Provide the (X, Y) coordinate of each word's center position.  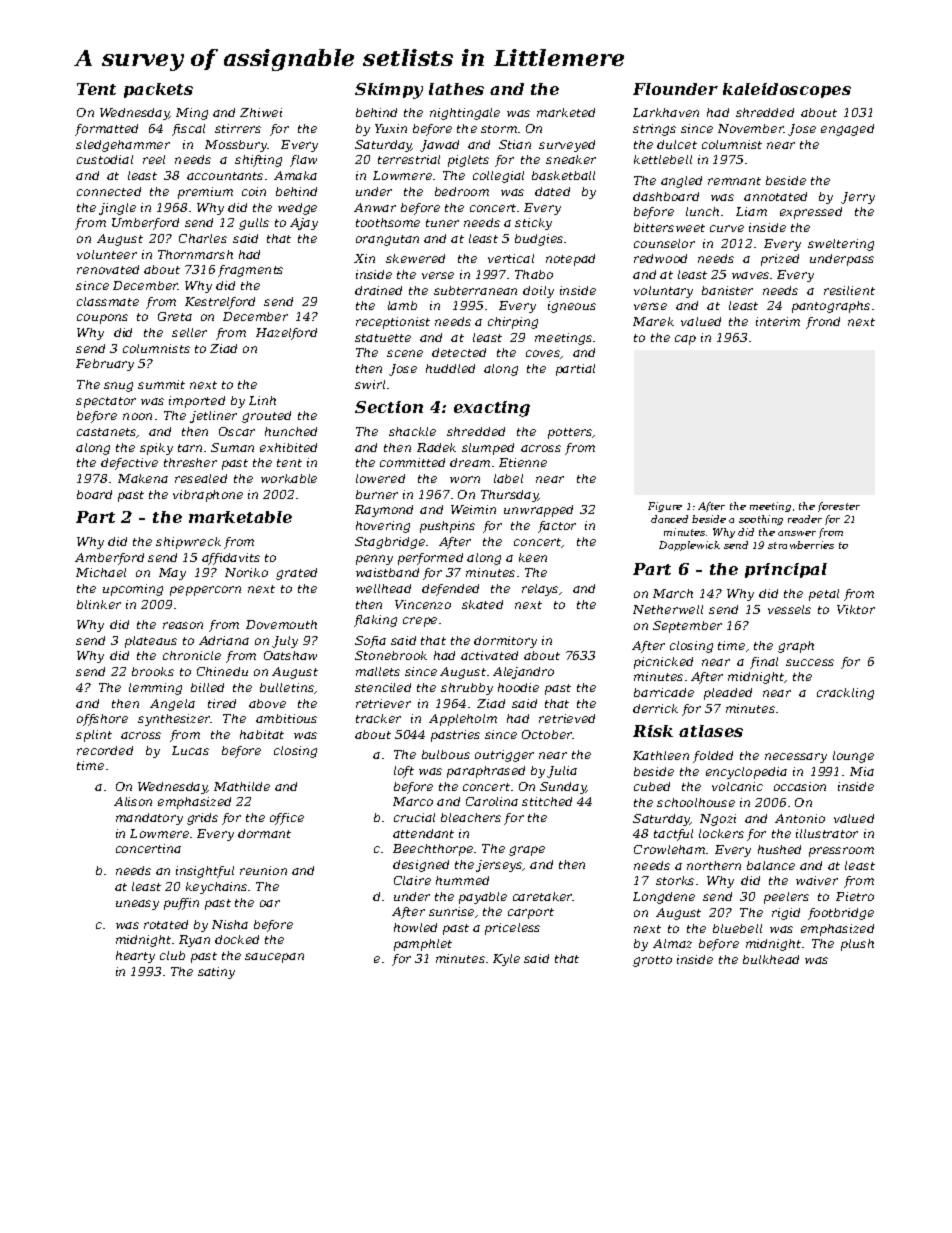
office (287, 819)
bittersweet (669, 227)
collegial (498, 177)
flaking (375, 621)
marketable (240, 517)
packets (158, 90)
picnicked (663, 663)
